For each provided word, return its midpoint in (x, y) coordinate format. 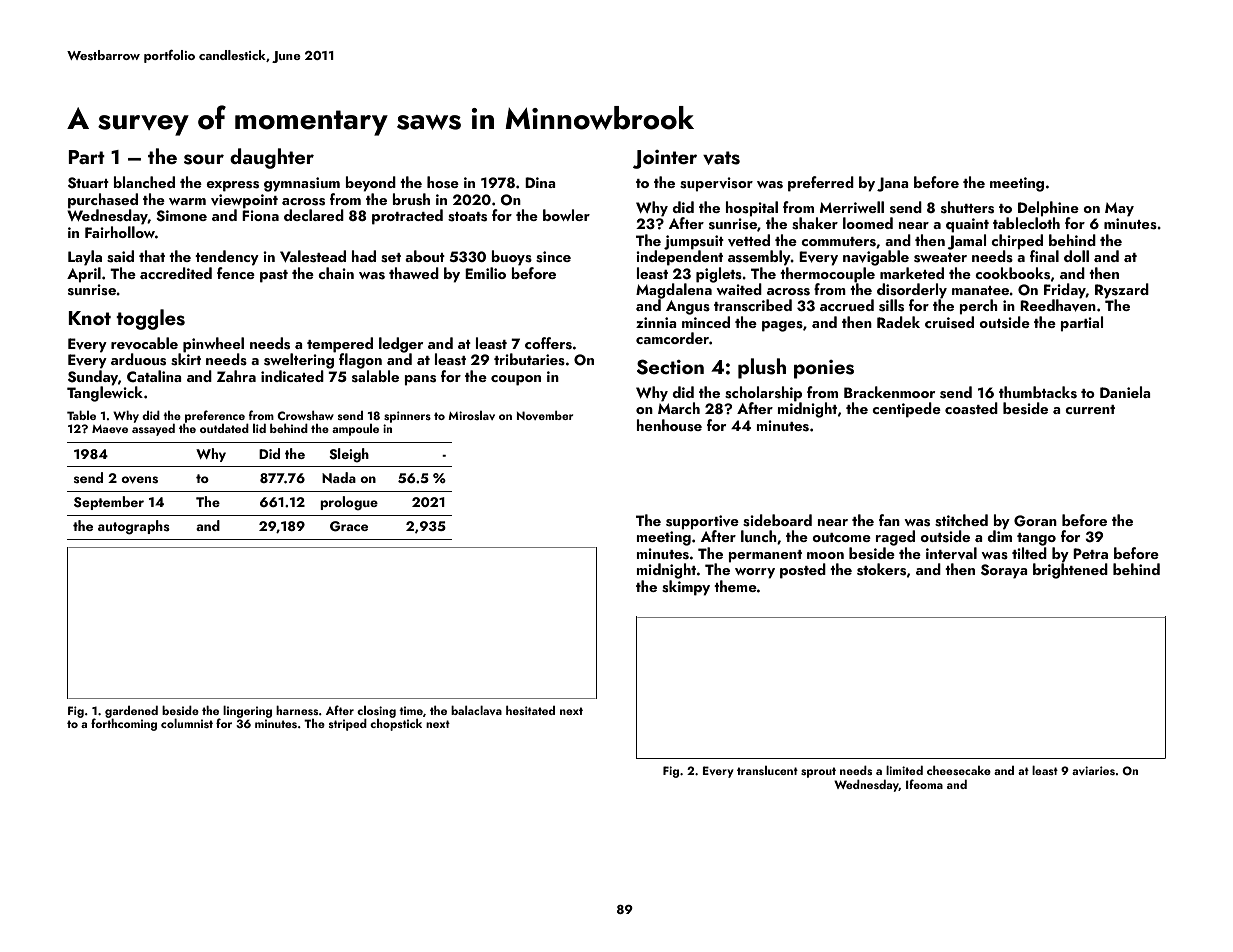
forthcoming (124, 725)
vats (721, 158)
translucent (767, 770)
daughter (272, 158)
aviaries (1093, 770)
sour (204, 159)
